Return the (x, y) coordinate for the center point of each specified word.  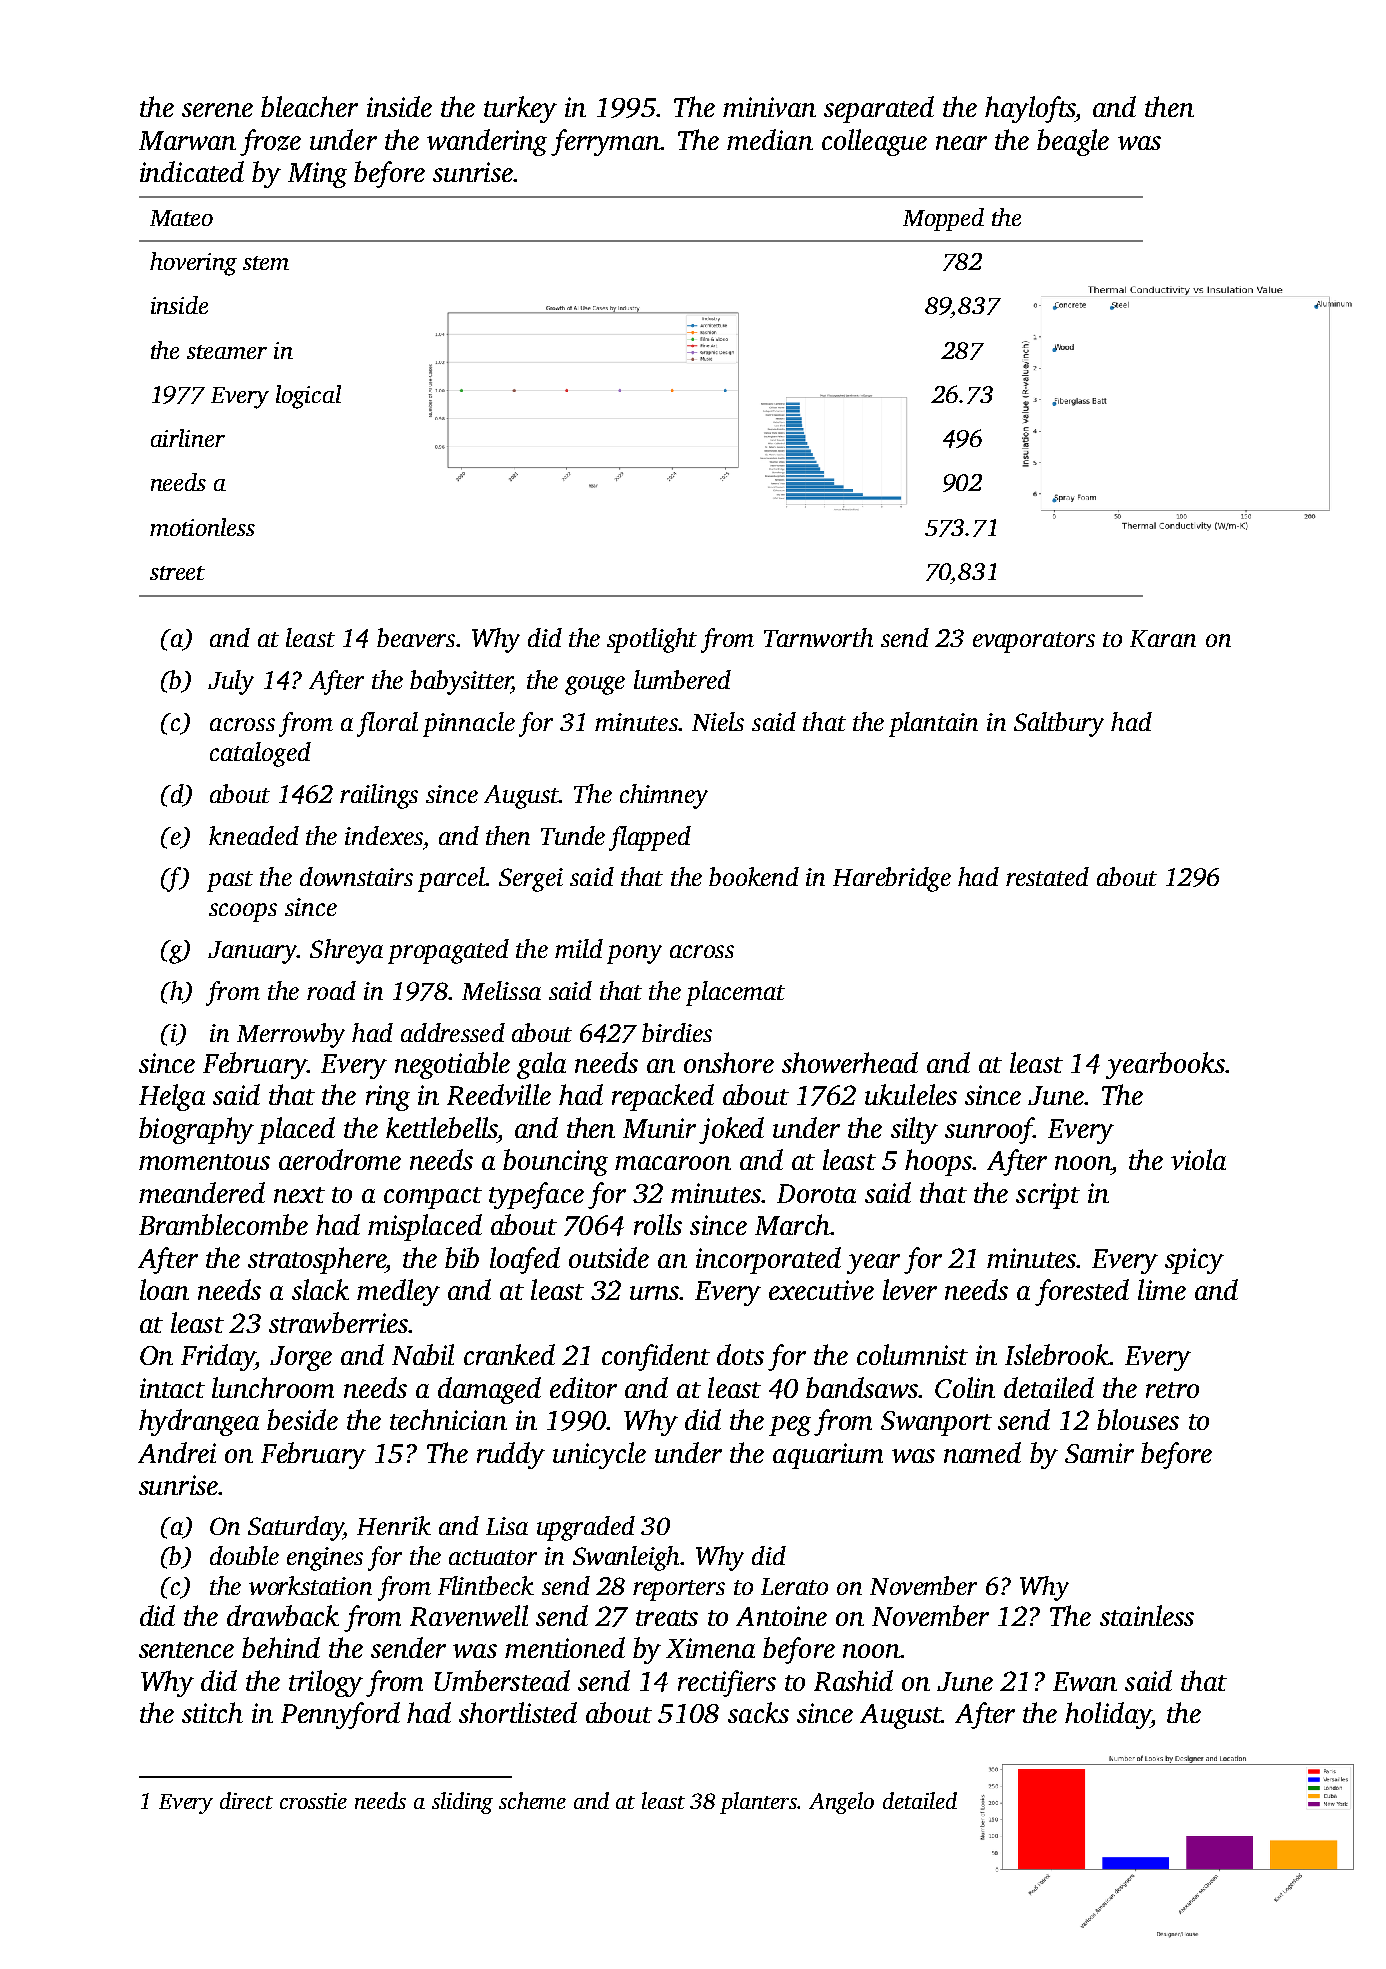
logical (308, 397)
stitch (212, 1712)
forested (1082, 1292)
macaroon (673, 1163)
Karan (1163, 638)
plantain (933, 724)
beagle (1073, 142)
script (1048, 1196)
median (770, 139)
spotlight (652, 640)
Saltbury (1059, 724)
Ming (317, 175)
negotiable (452, 1065)
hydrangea (199, 1422)
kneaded (254, 835)
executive (821, 1290)
